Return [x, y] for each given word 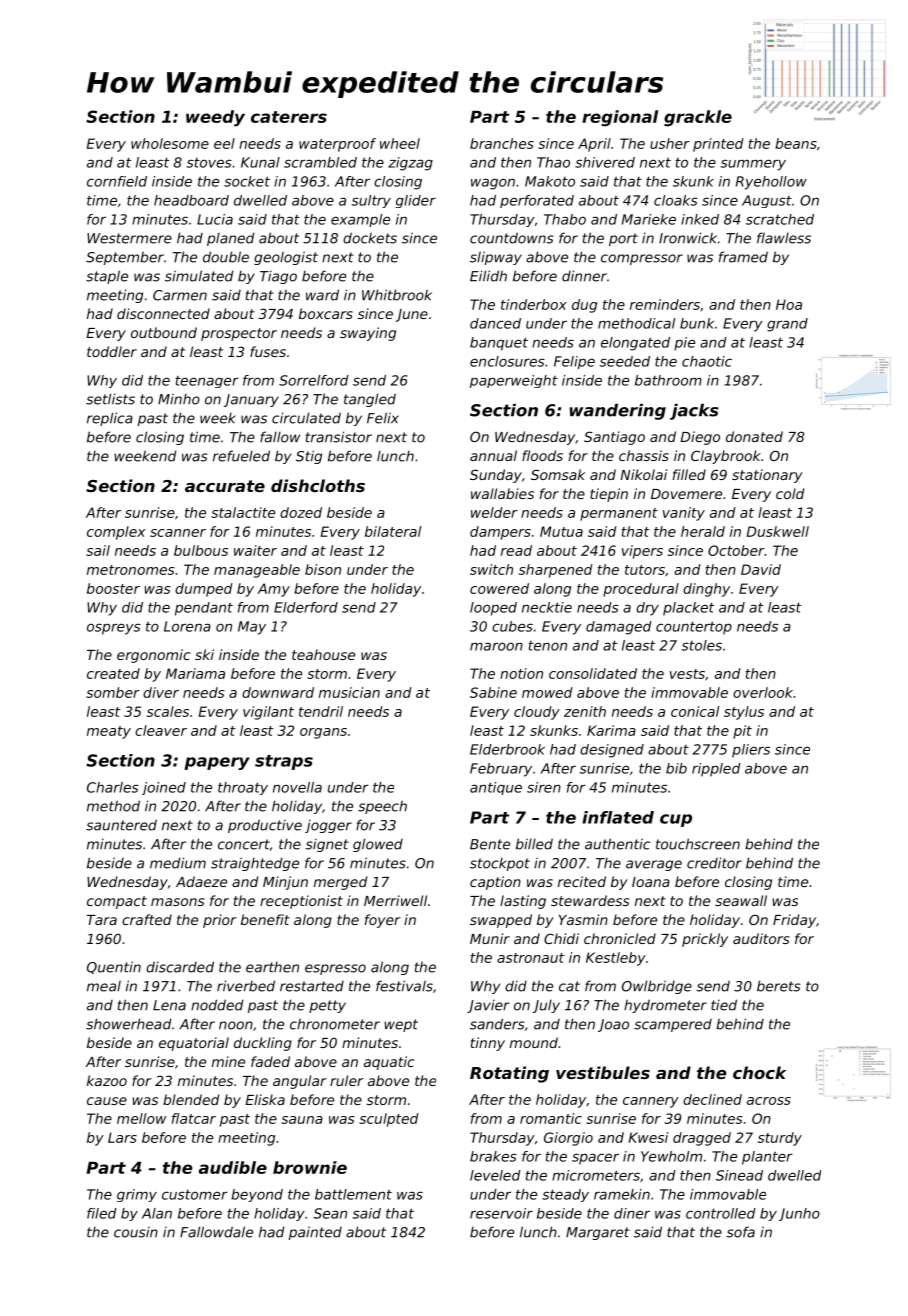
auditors [761, 938]
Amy [274, 590]
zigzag [410, 164]
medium [178, 863]
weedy [215, 118]
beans [796, 143]
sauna [302, 1120]
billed [534, 844]
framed [743, 257]
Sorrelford [314, 380]
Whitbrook [397, 295]
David [761, 569]
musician [349, 692]
